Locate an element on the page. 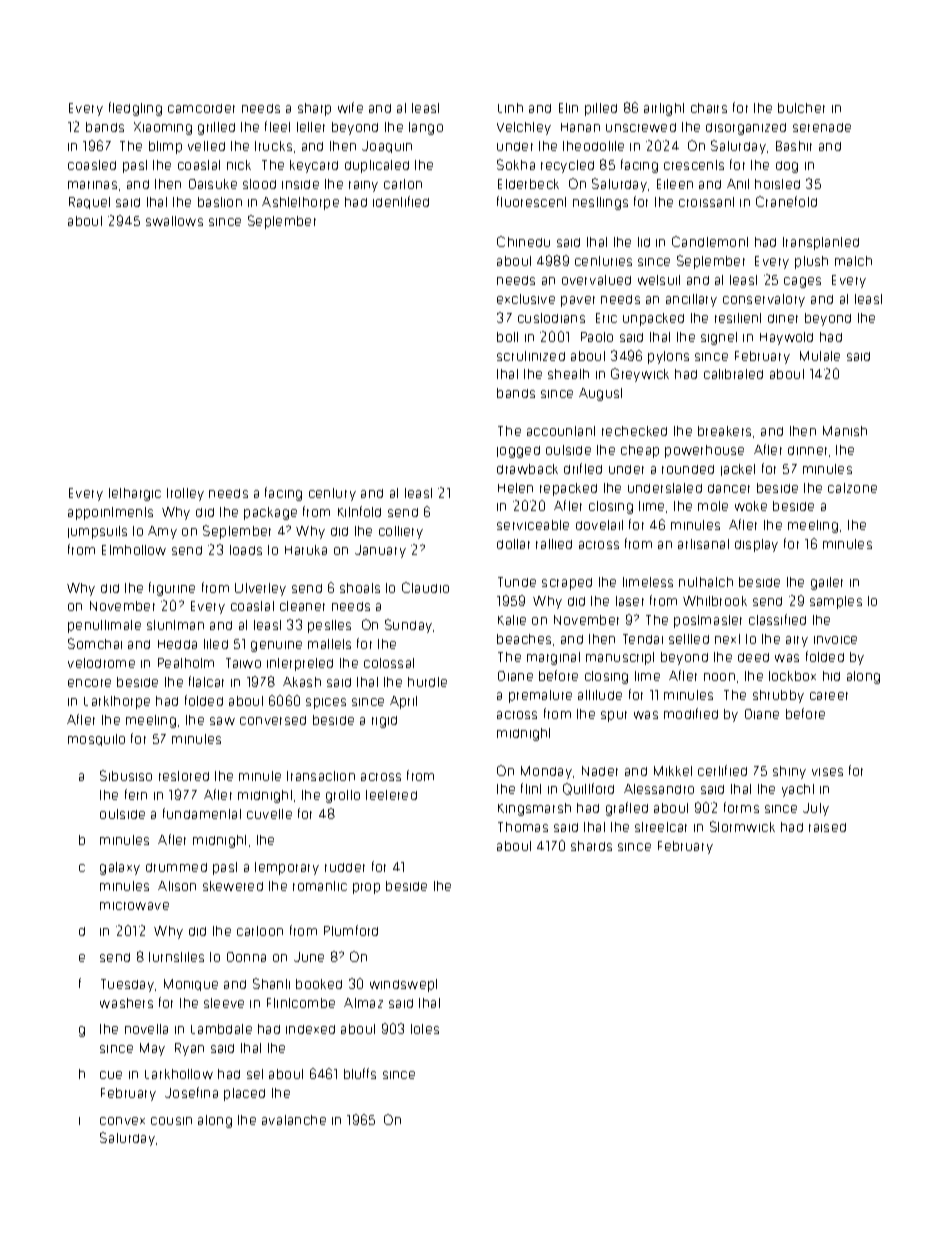 This page has height=1233, width=952. Mikkel is located at coordinates (673, 771).
